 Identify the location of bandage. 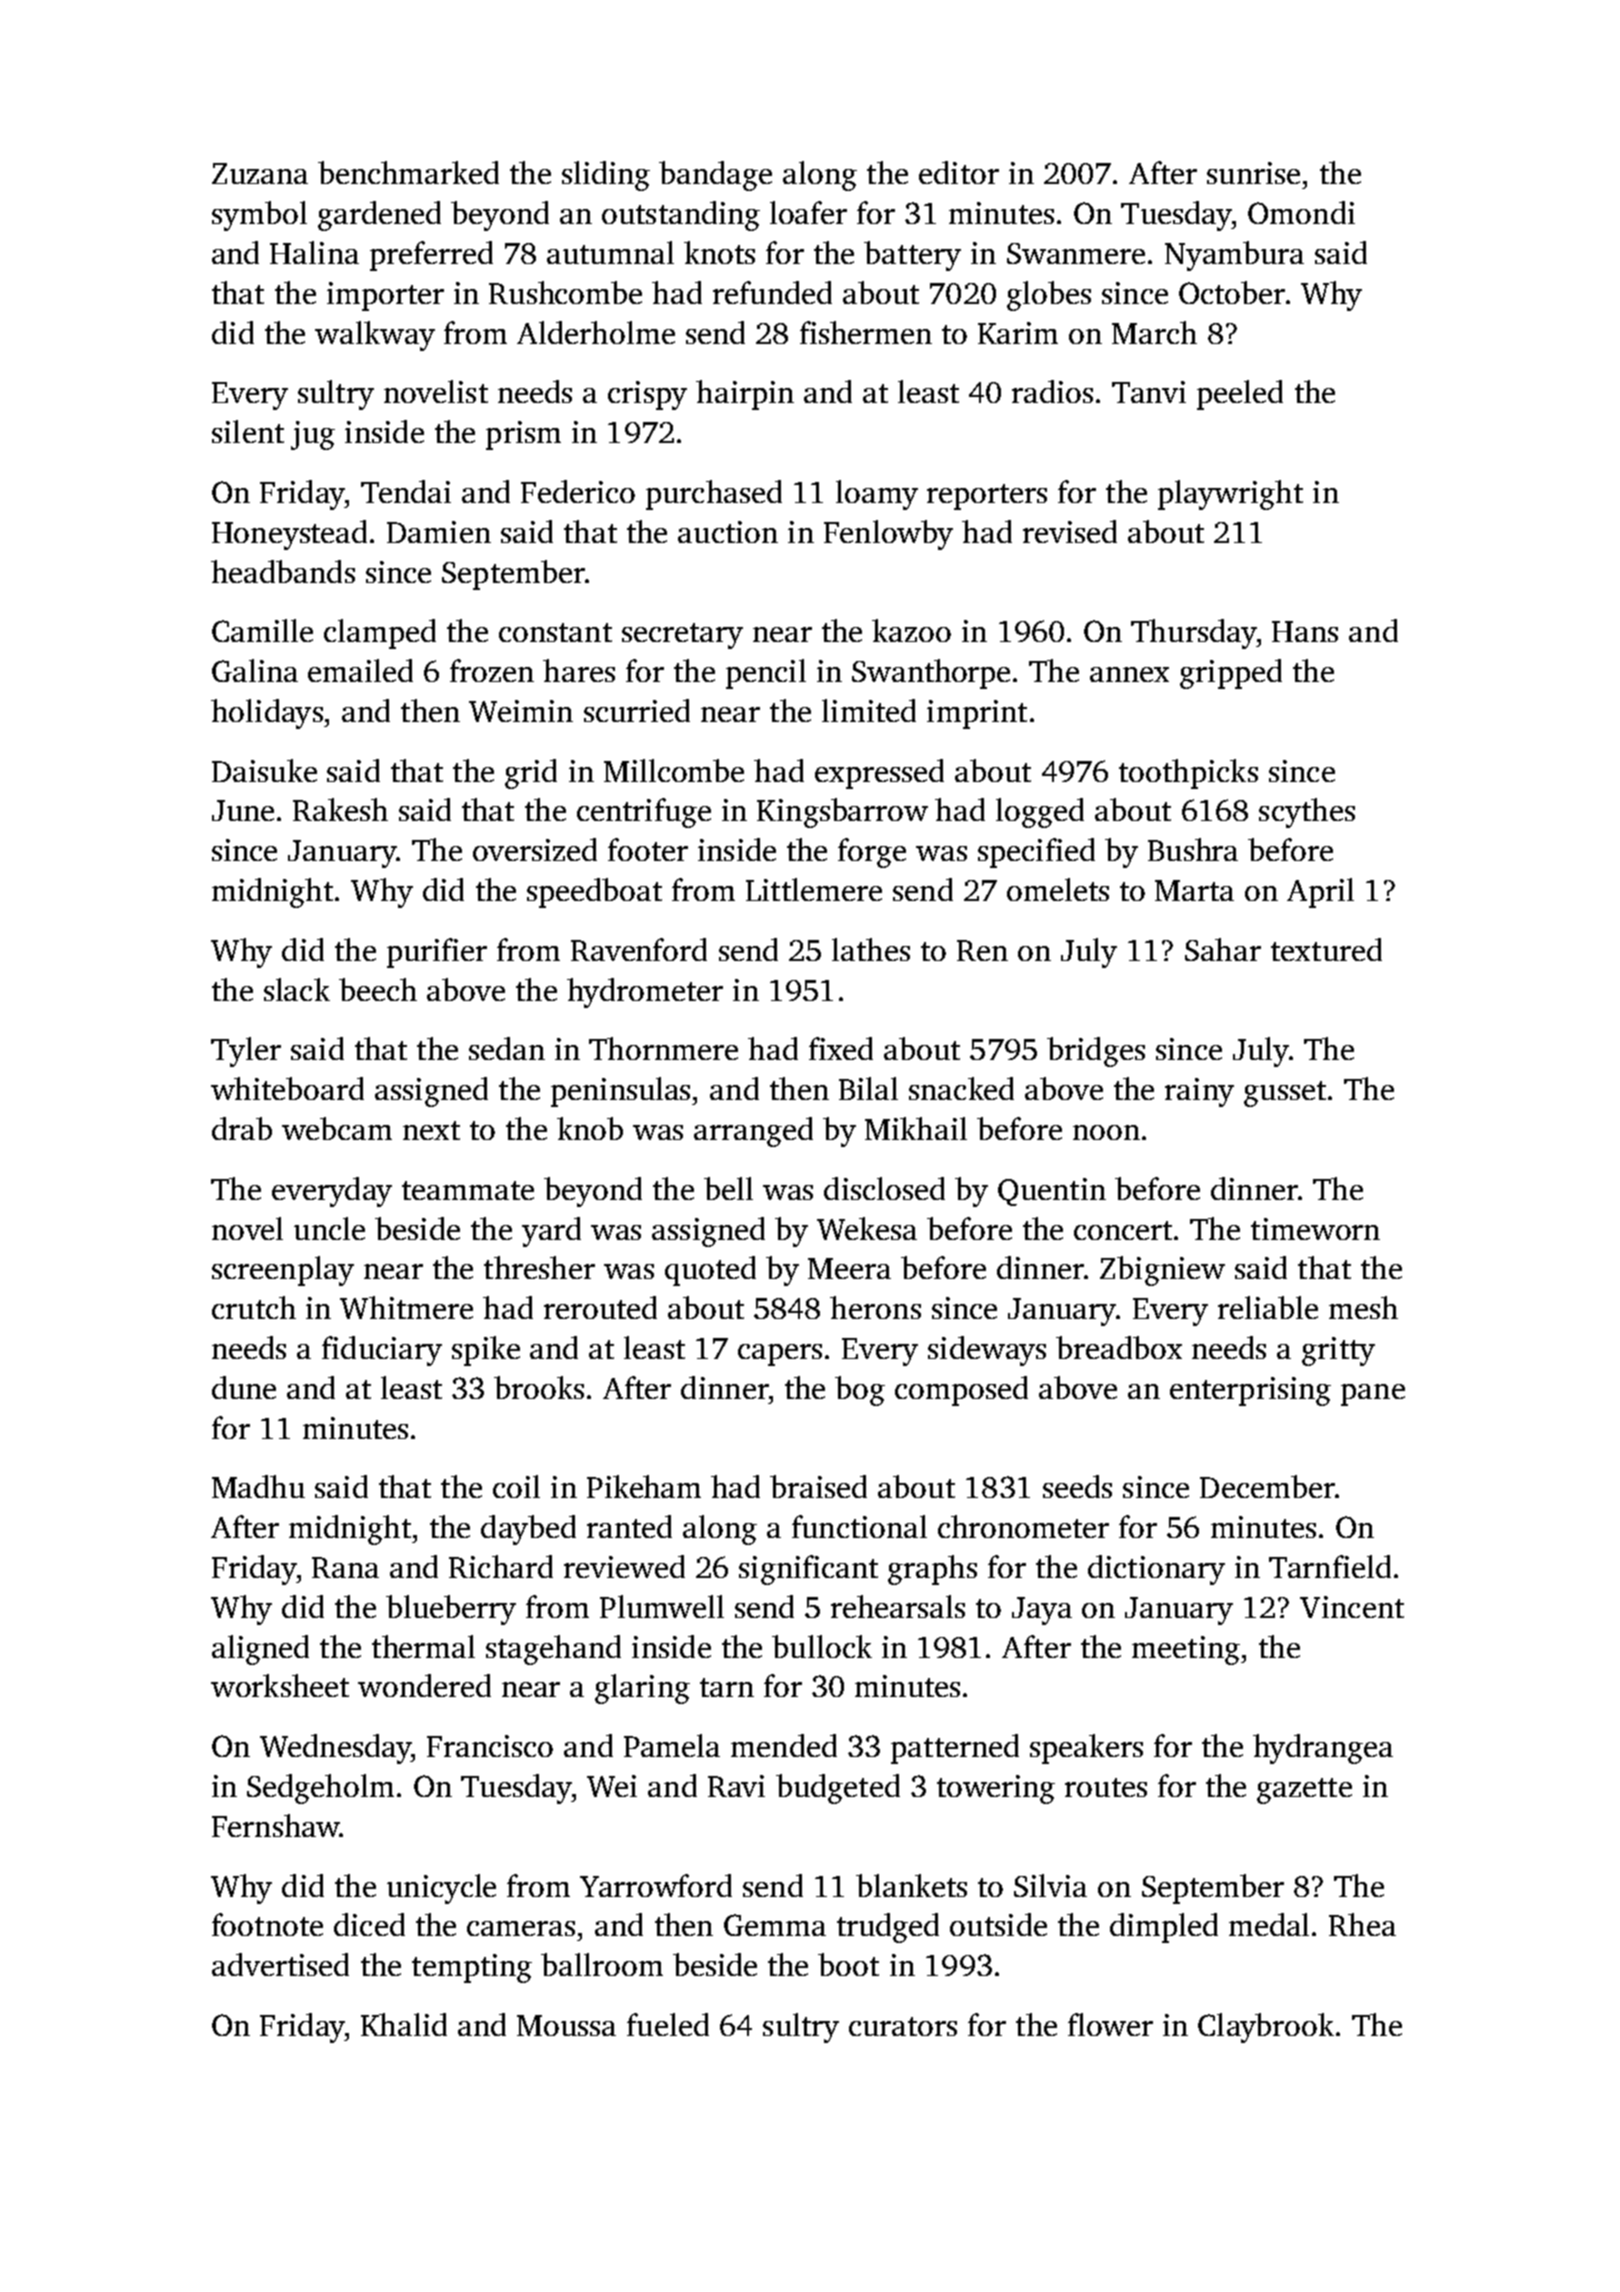
(715, 176).
